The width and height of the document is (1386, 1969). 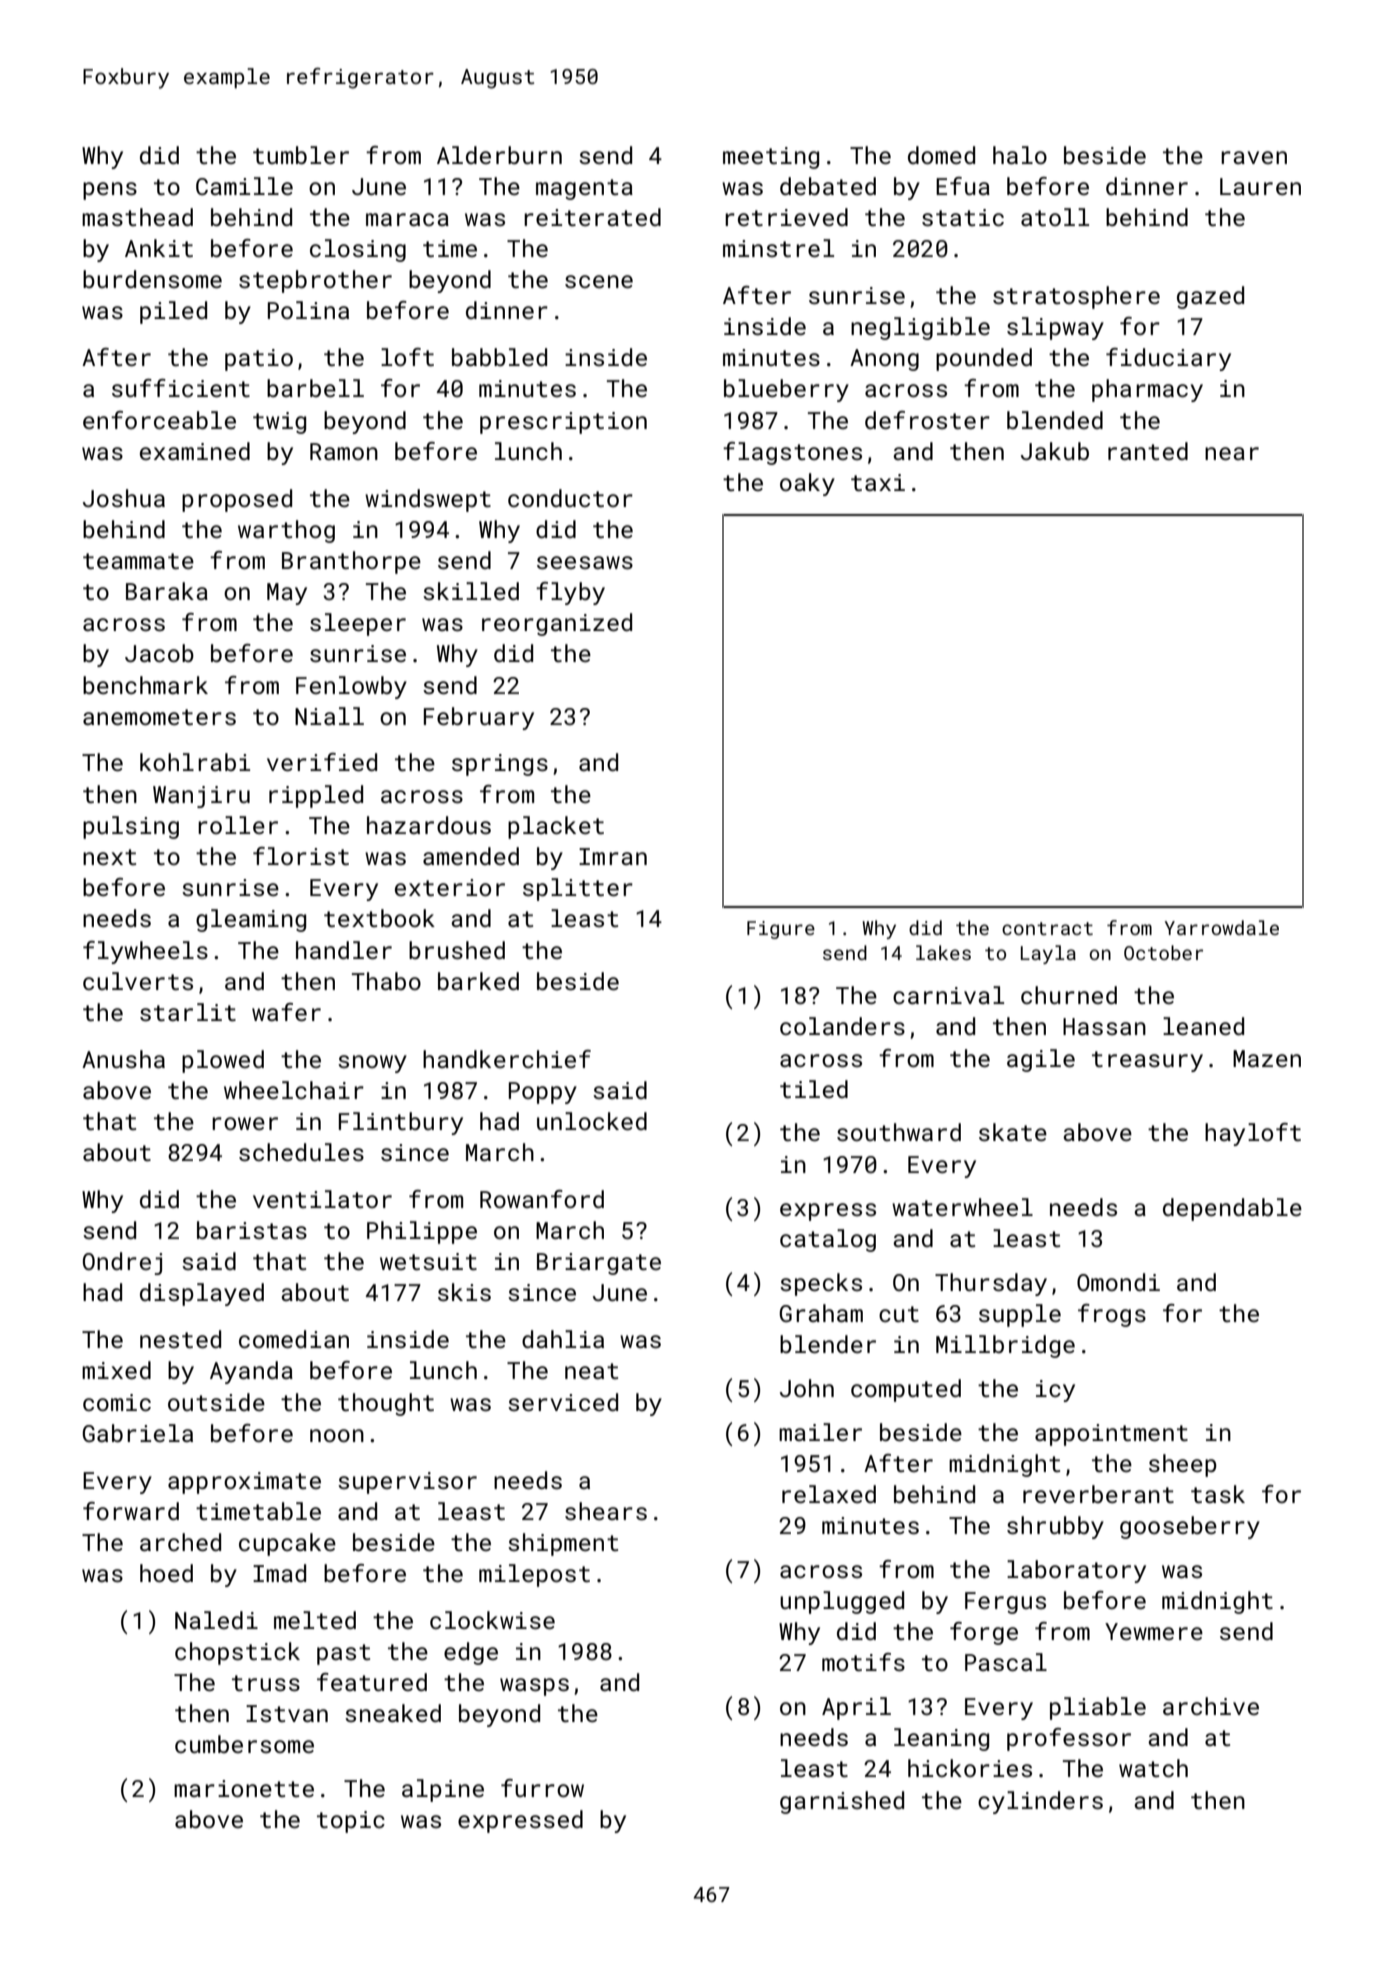 What do you see at coordinates (778, 248) in the document?
I see `minstrel` at bounding box center [778, 248].
